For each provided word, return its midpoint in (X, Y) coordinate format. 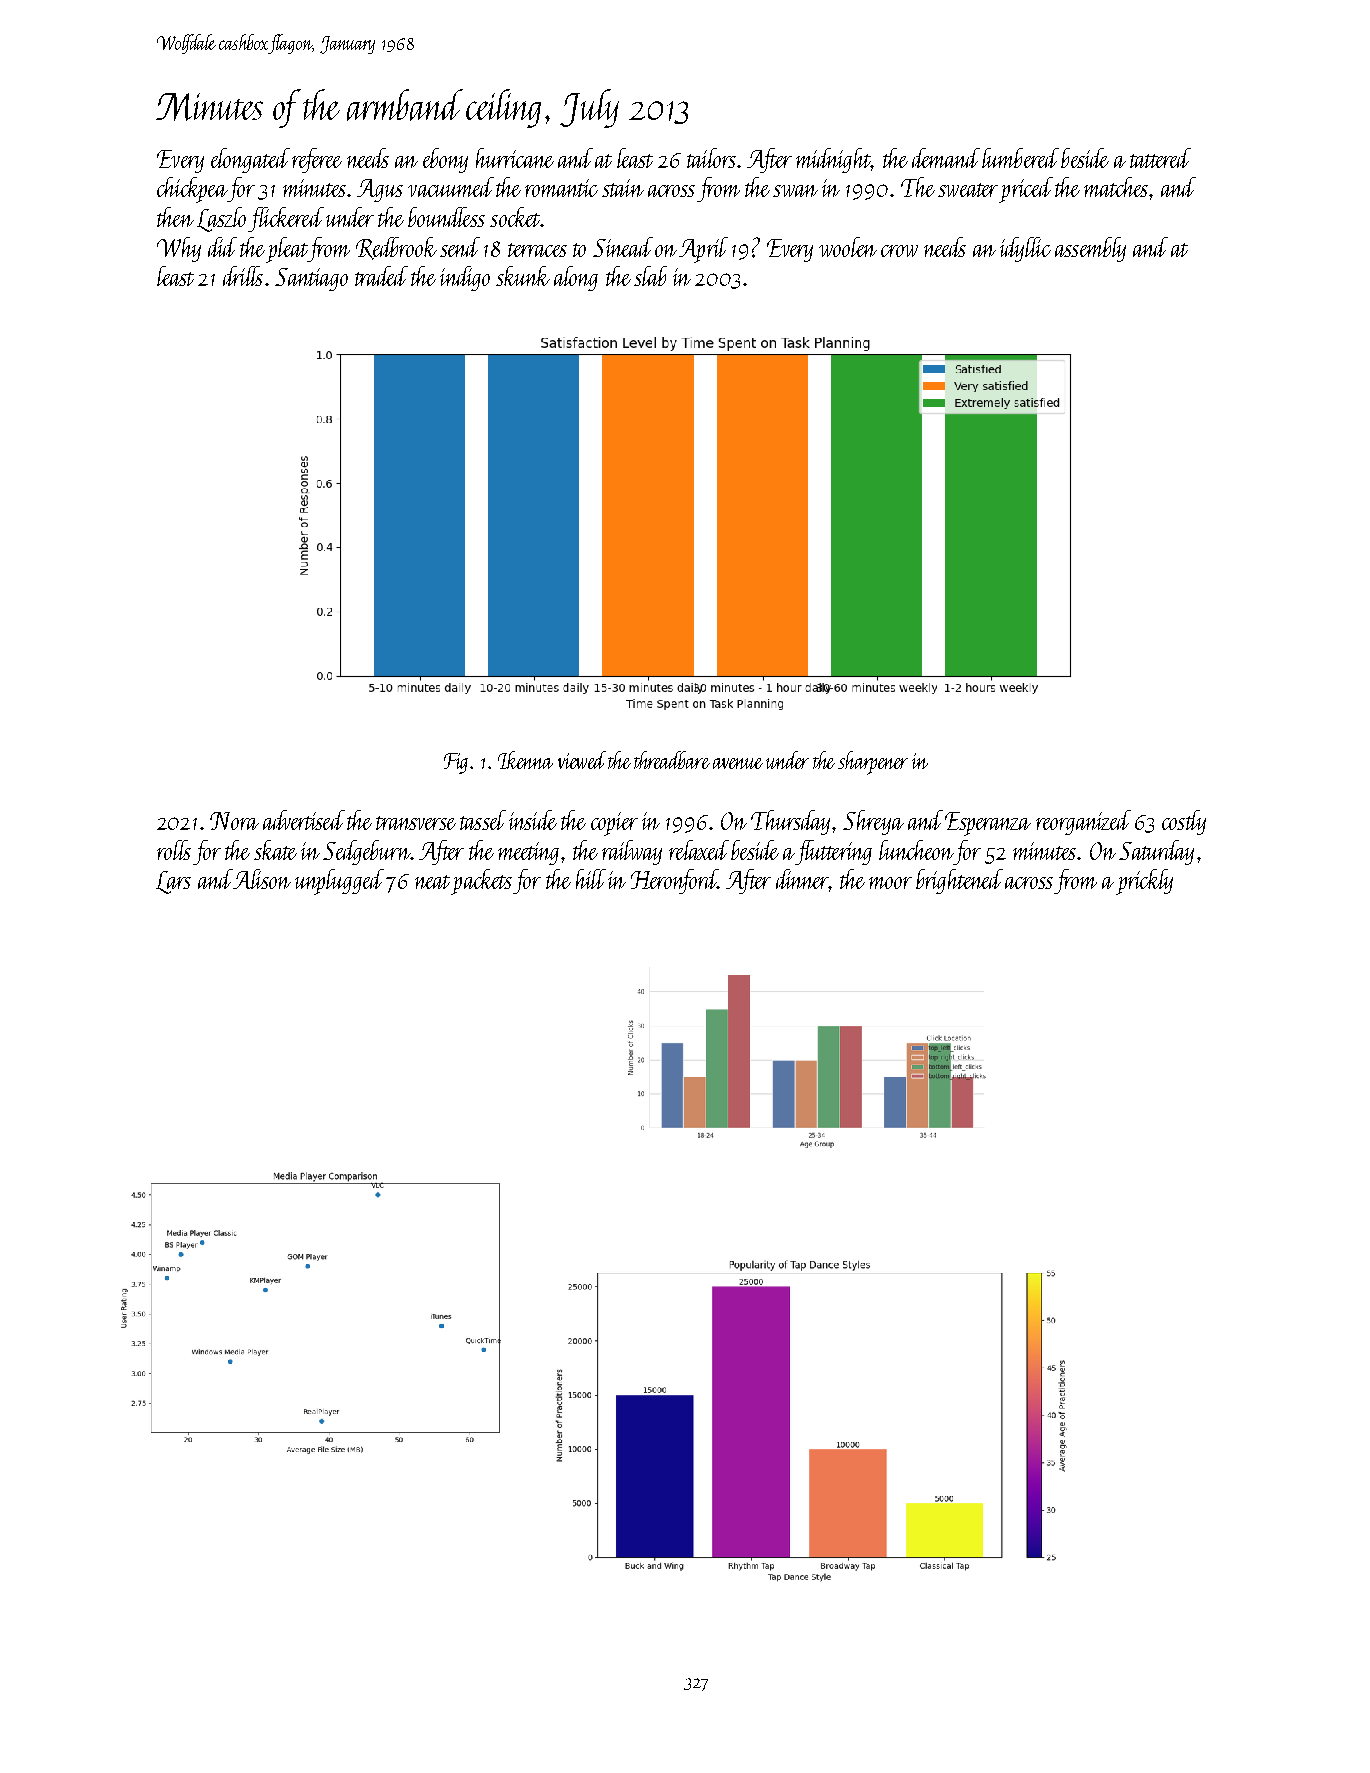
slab (650, 276)
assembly (1090, 249)
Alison (262, 879)
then (175, 217)
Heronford (674, 881)
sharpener (873, 763)
